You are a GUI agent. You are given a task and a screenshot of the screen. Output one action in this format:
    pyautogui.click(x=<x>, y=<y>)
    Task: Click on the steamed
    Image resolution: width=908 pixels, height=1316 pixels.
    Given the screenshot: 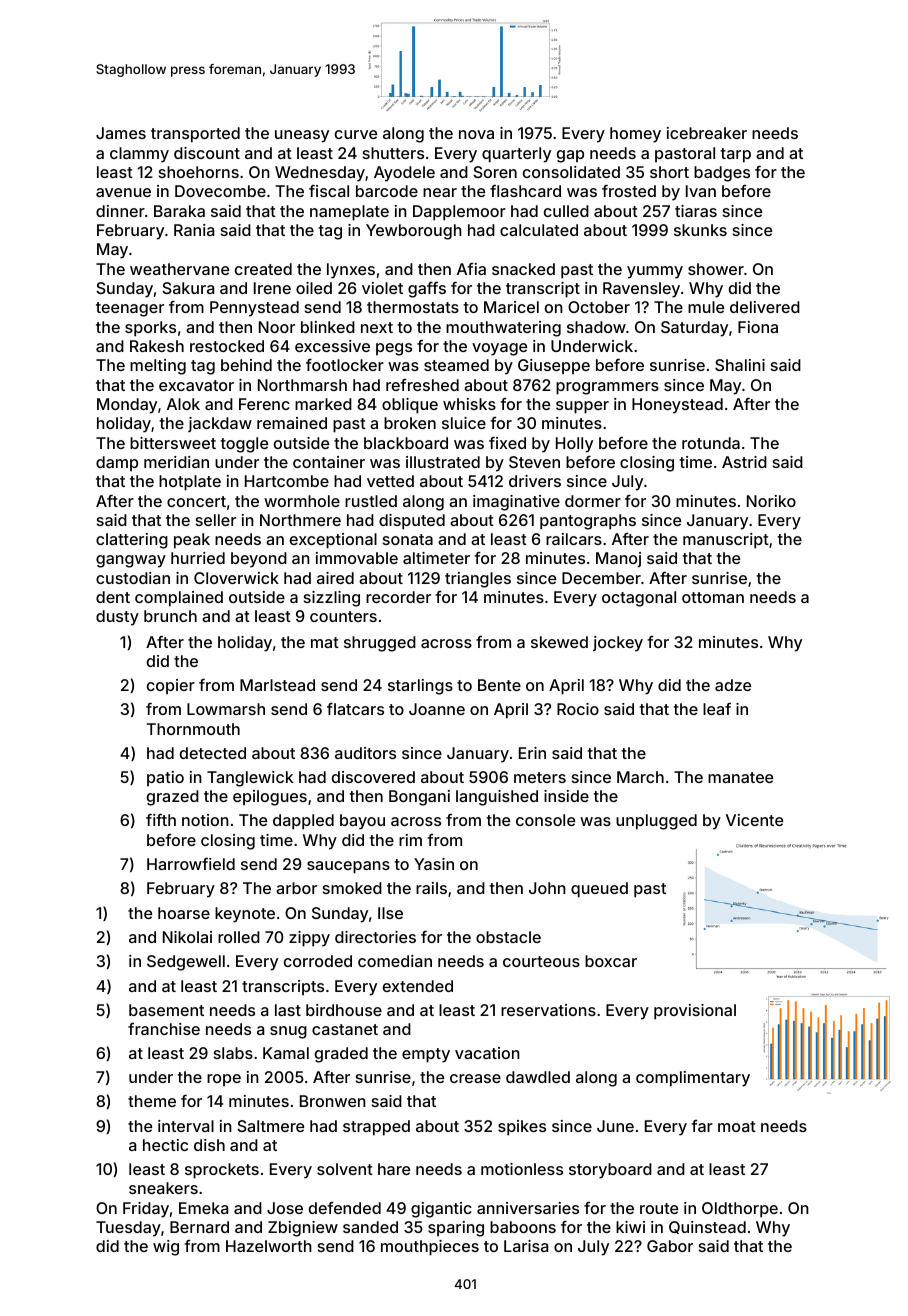 What is the action you would take?
    pyautogui.click(x=456, y=365)
